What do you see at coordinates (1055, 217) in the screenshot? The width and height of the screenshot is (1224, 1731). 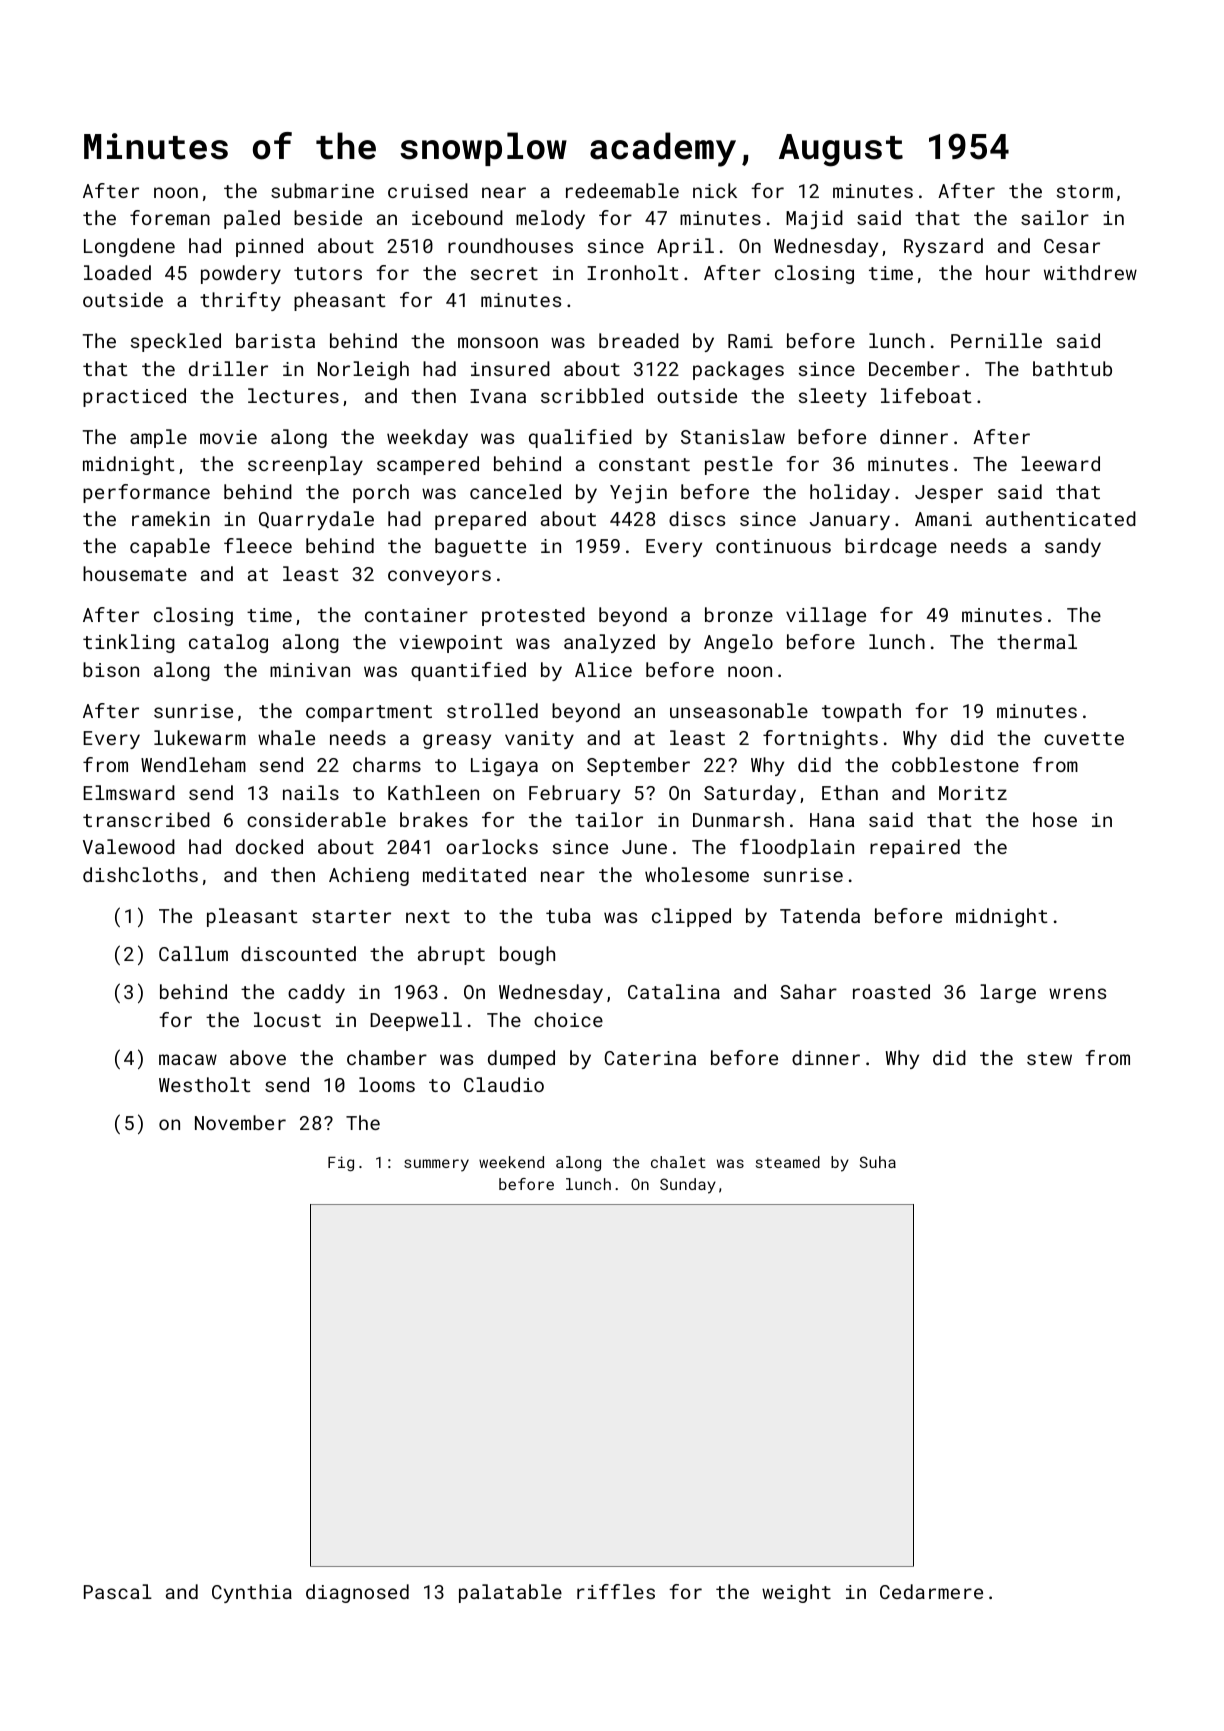 I see `sailor` at bounding box center [1055, 217].
